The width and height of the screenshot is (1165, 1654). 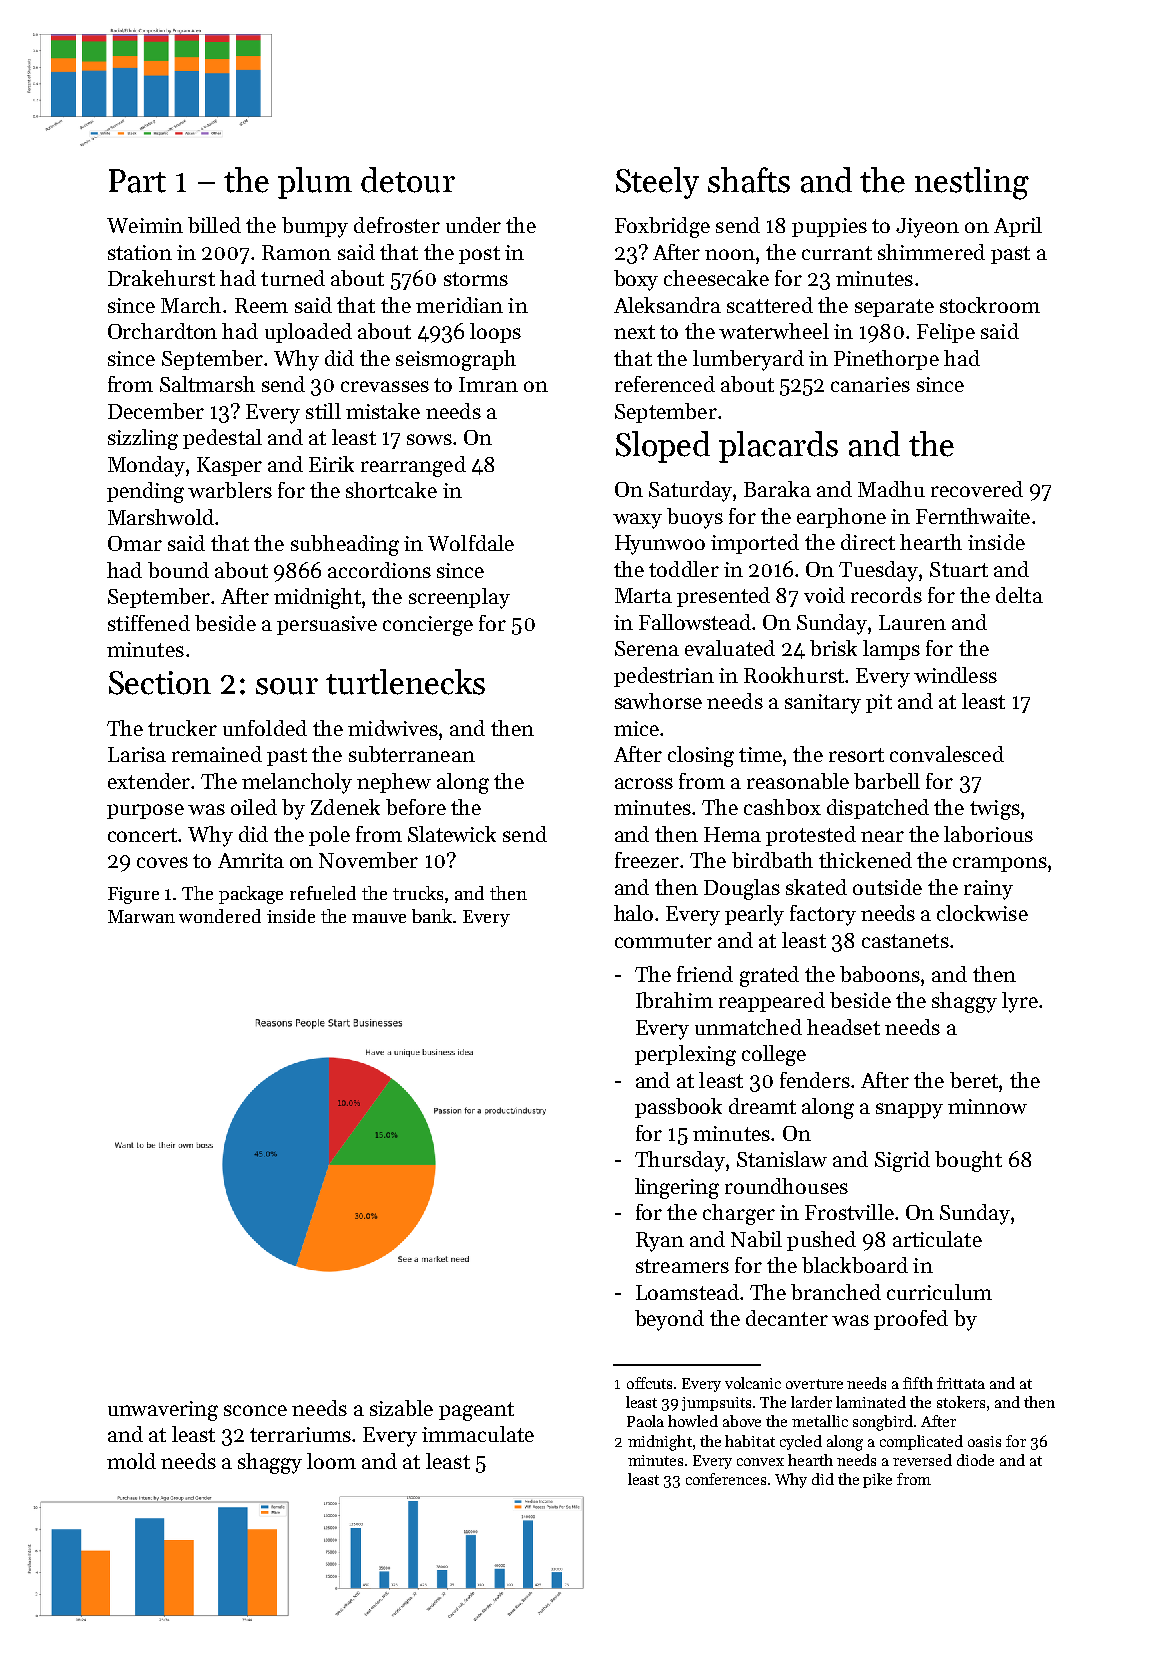 I want to click on sanitary, so click(x=823, y=704).
